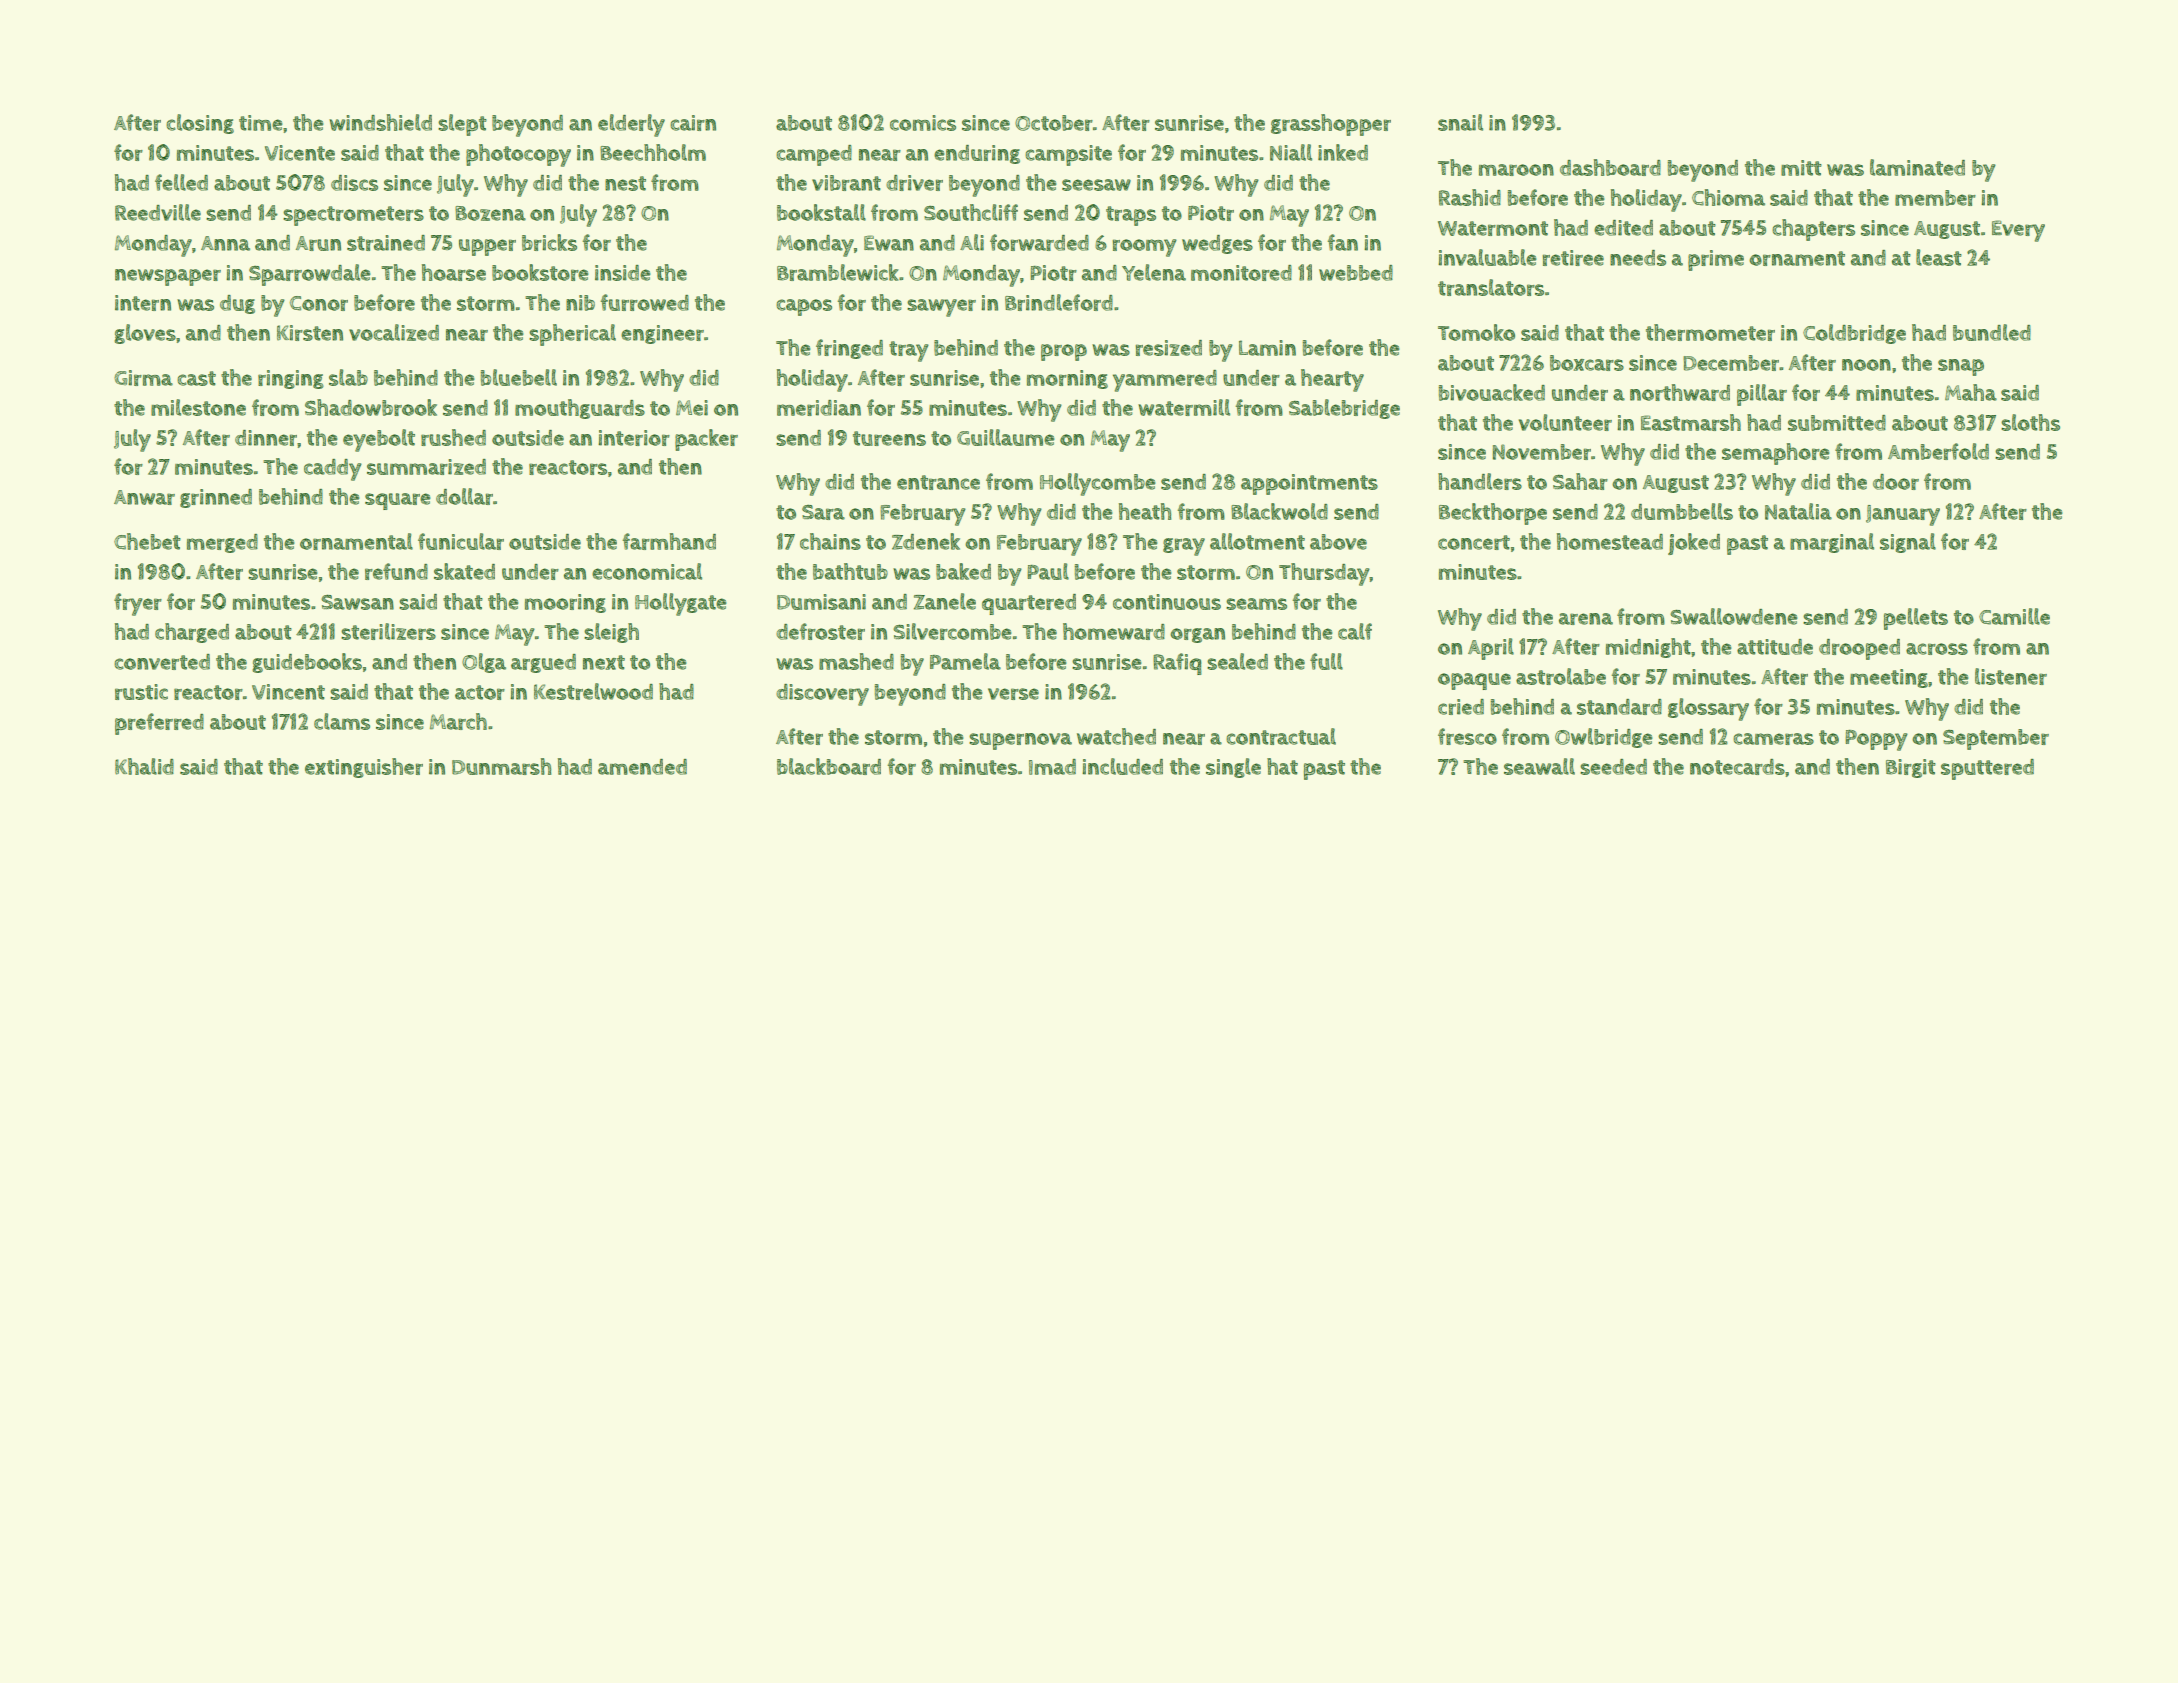 The height and width of the screenshot is (1683, 2178). Describe the element at coordinates (1241, 273) in the screenshot. I see `monitored` at that location.
